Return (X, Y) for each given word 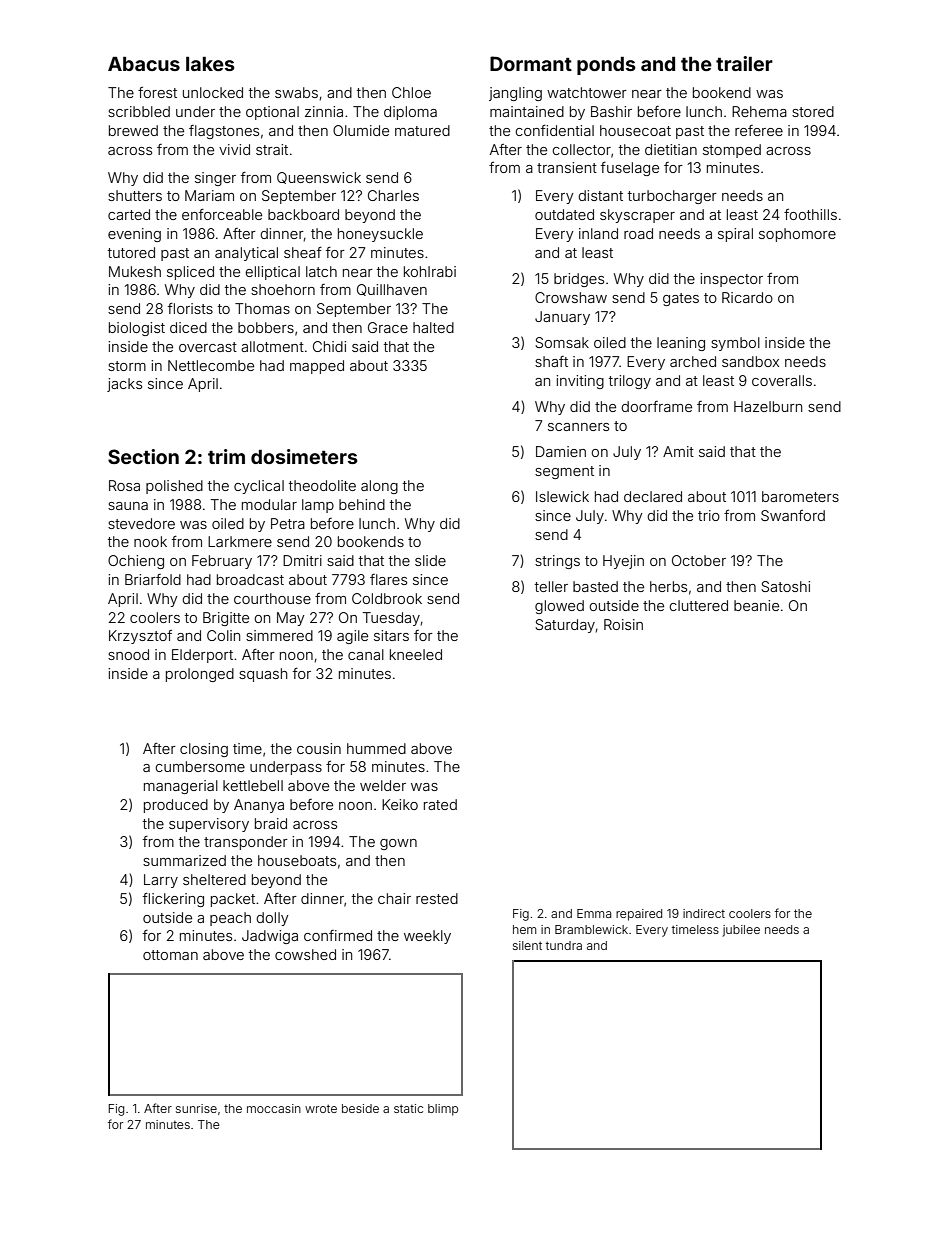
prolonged (200, 675)
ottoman (170, 955)
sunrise (196, 1108)
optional (272, 113)
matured (422, 130)
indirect (704, 913)
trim (226, 456)
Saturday (565, 626)
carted (129, 214)
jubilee (741, 931)
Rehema (759, 111)
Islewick (562, 496)
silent (527, 945)
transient (567, 167)
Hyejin (623, 562)
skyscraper (637, 216)
